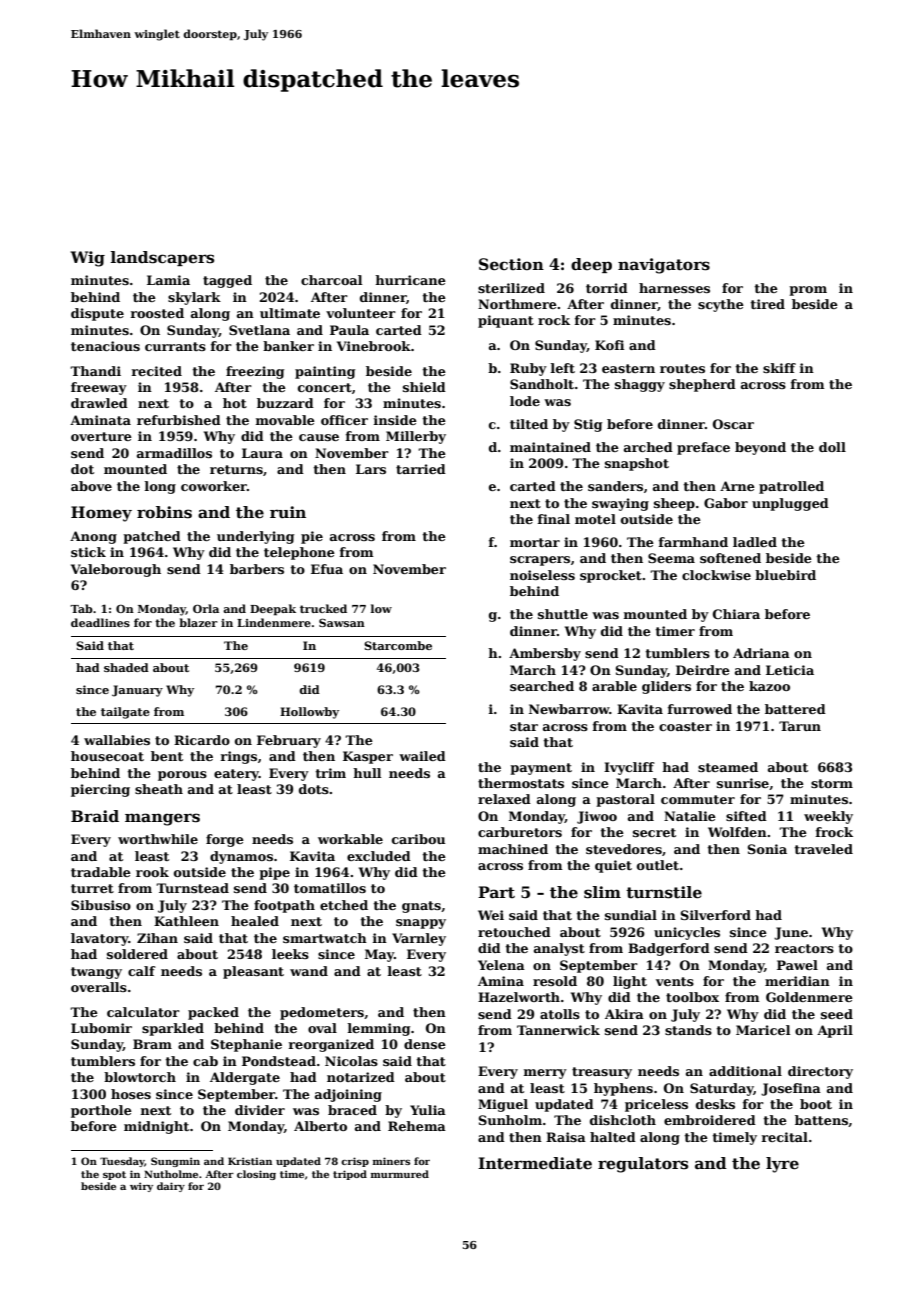 The width and height of the screenshot is (924, 1308). I want to click on doll, so click(832, 447).
